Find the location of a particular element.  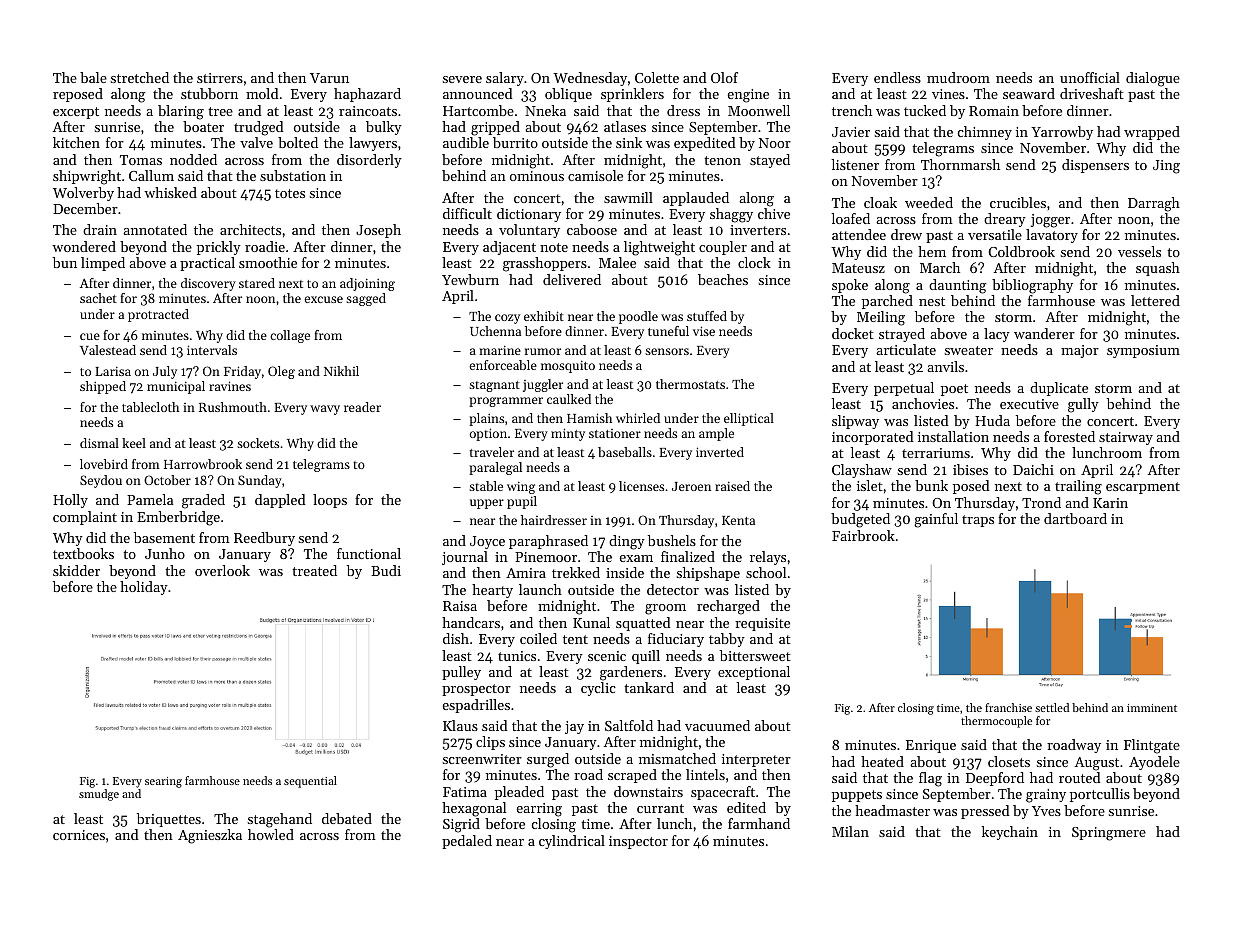

inspector is located at coordinates (638, 842).
